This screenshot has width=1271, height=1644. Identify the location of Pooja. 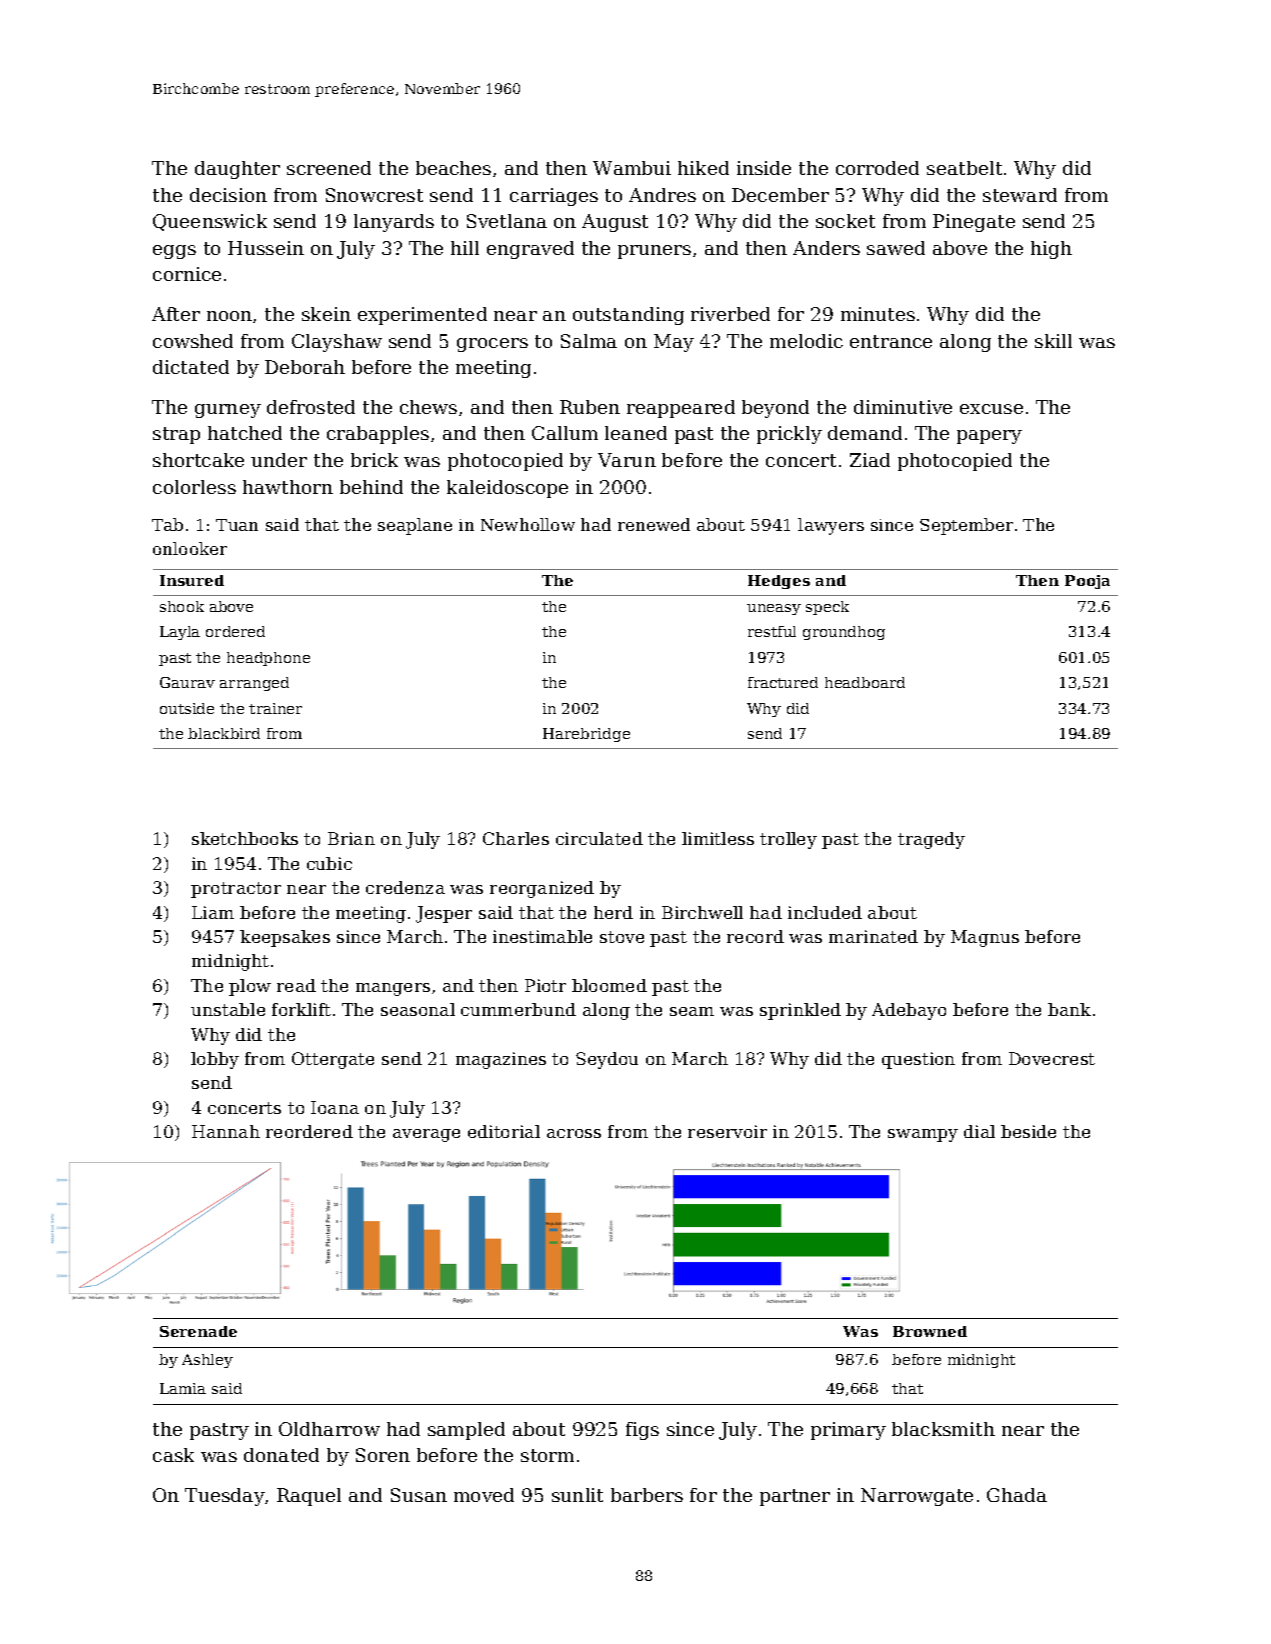
(1087, 582).
